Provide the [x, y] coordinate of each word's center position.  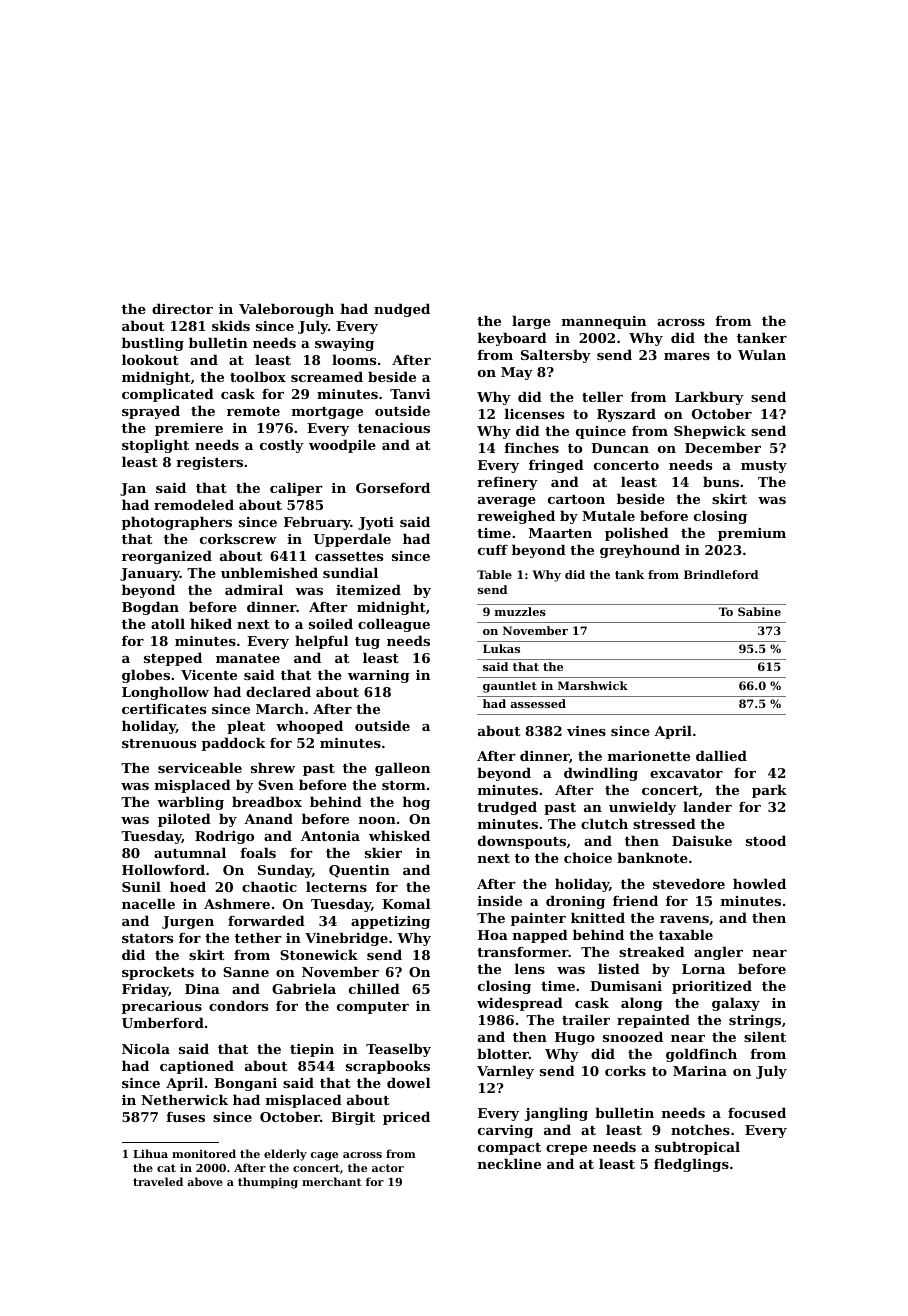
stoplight [155, 446]
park [769, 791]
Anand [268, 818]
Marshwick [593, 685]
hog [416, 803]
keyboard [512, 339]
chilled [374, 988]
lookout [150, 359]
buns [721, 481]
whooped [309, 727]
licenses [534, 413]
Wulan [762, 354]
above [205, 1181]
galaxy [736, 1004]
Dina [202, 989]
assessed [538, 703]
